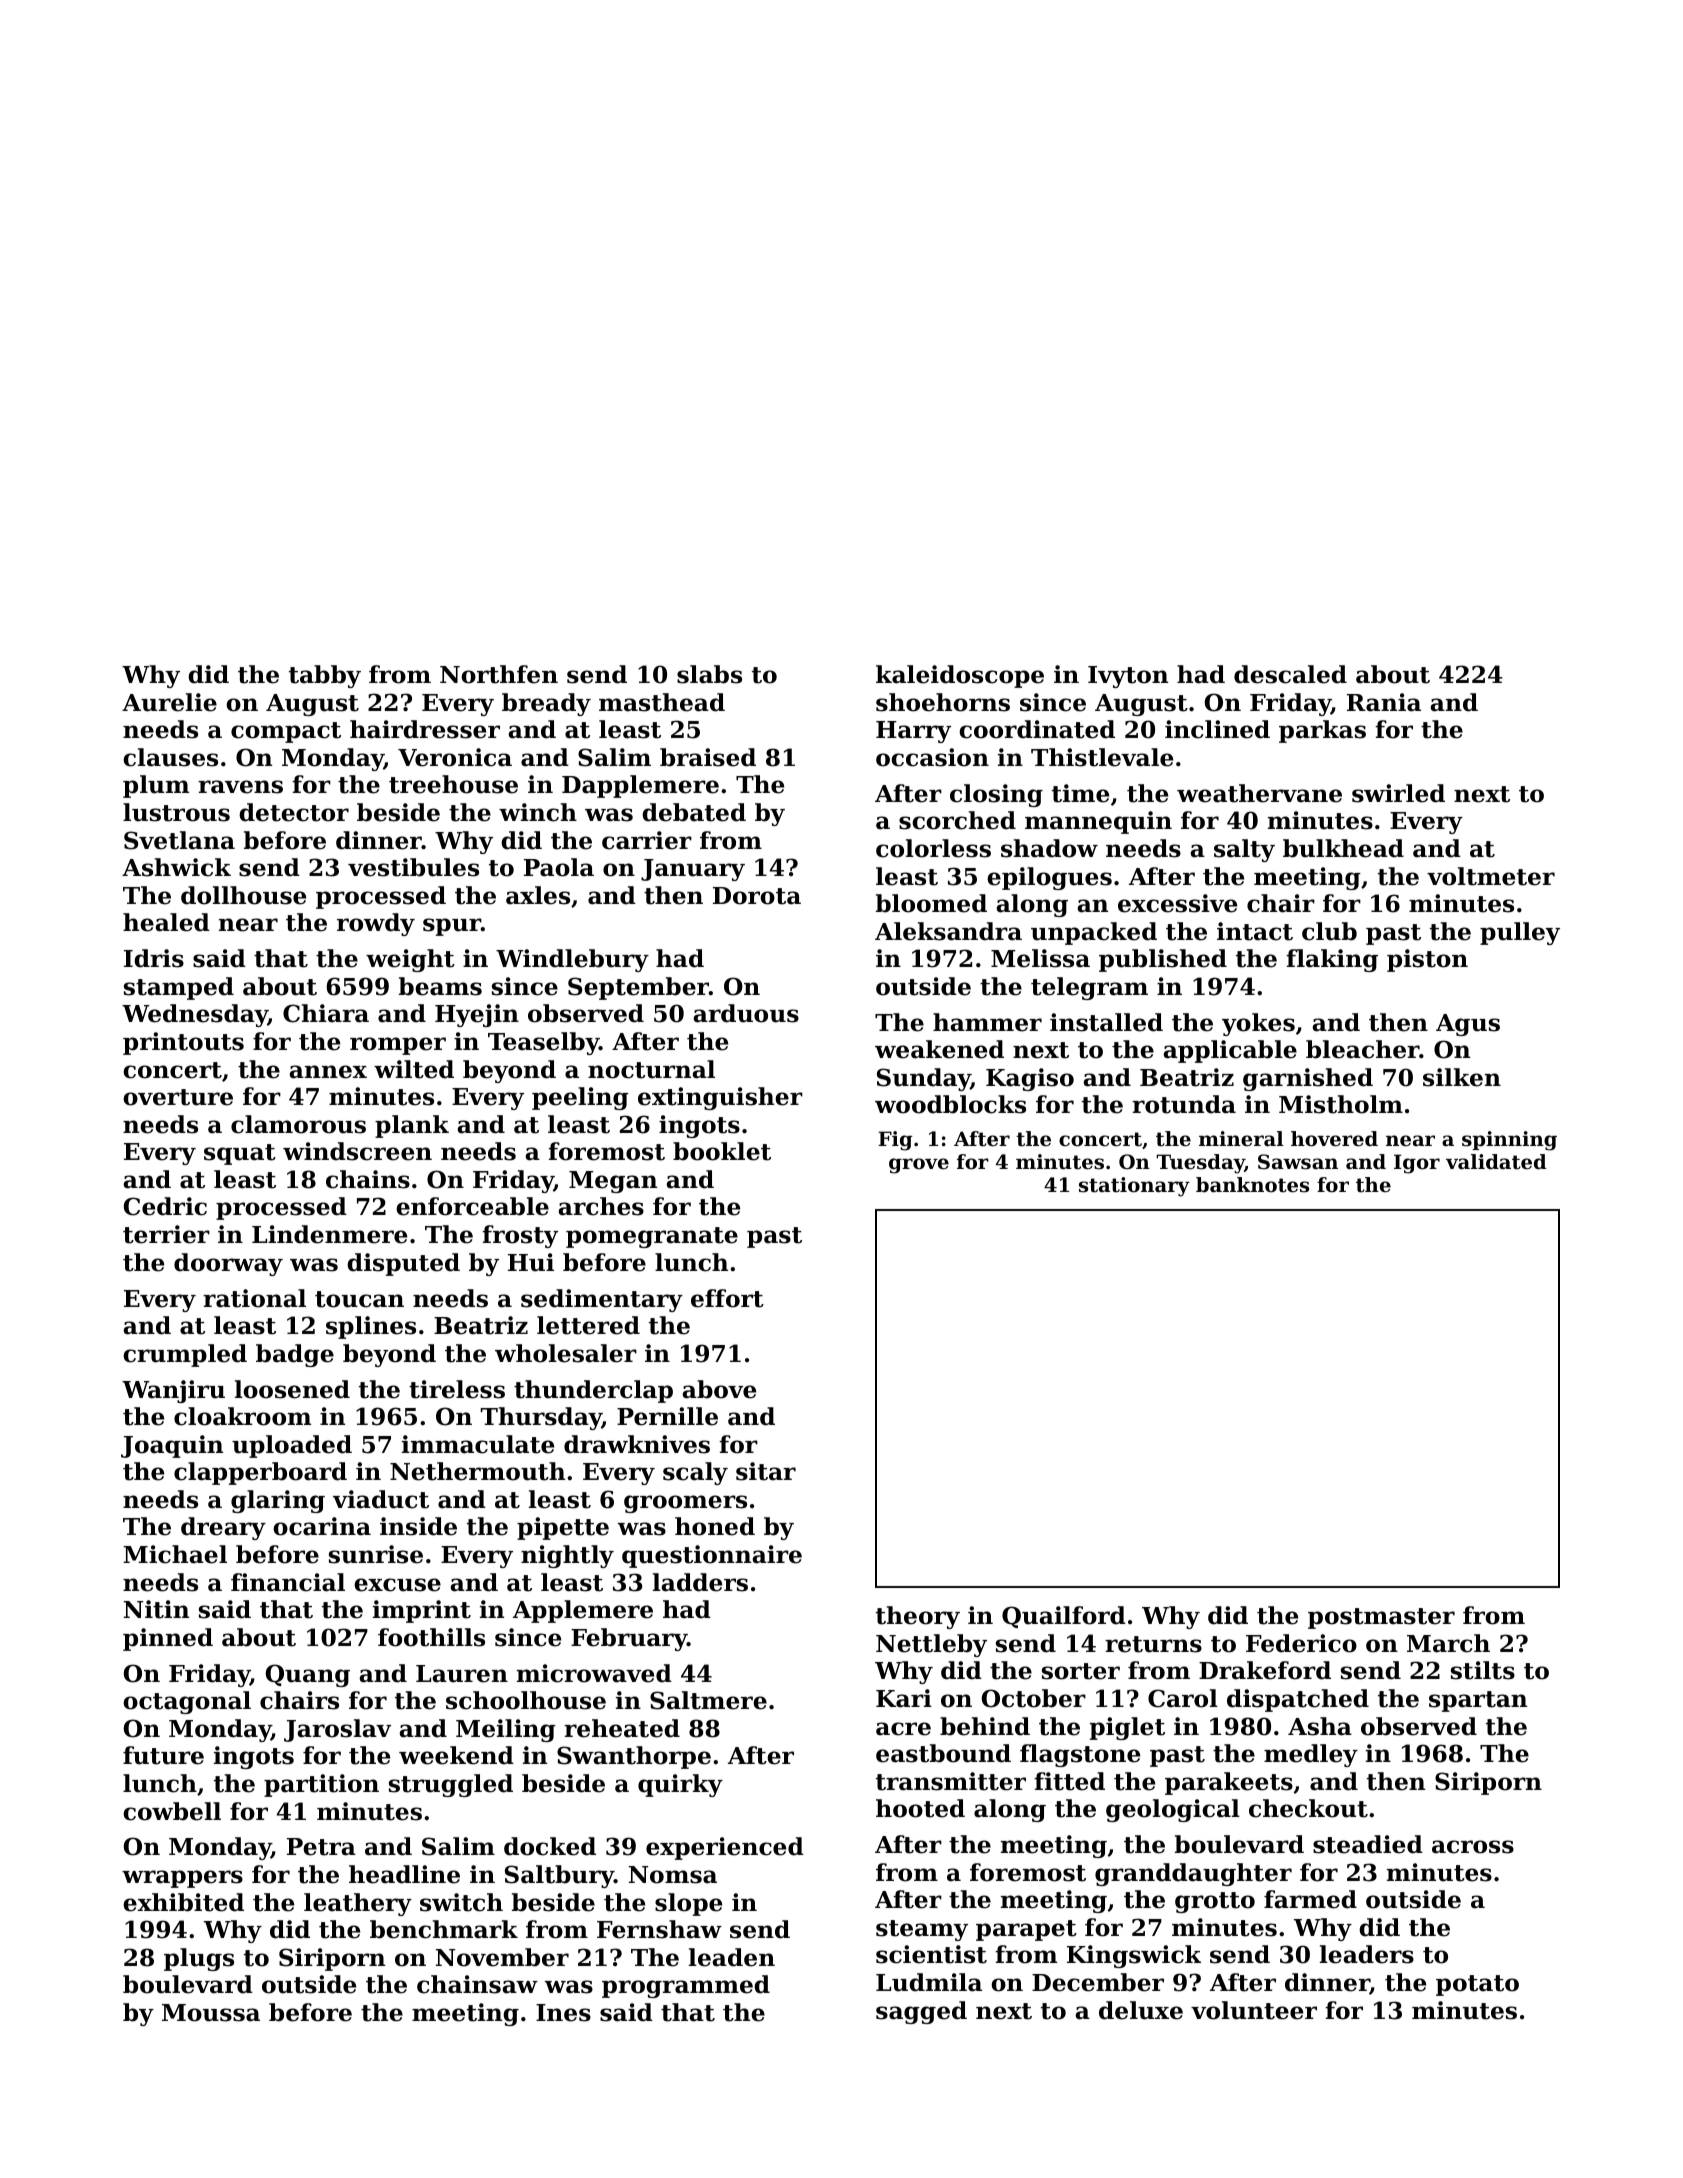 The width and height of the screenshot is (1683, 2178). What do you see at coordinates (1252, 1185) in the screenshot?
I see `banknotes` at bounding box center [1252, 1185].
